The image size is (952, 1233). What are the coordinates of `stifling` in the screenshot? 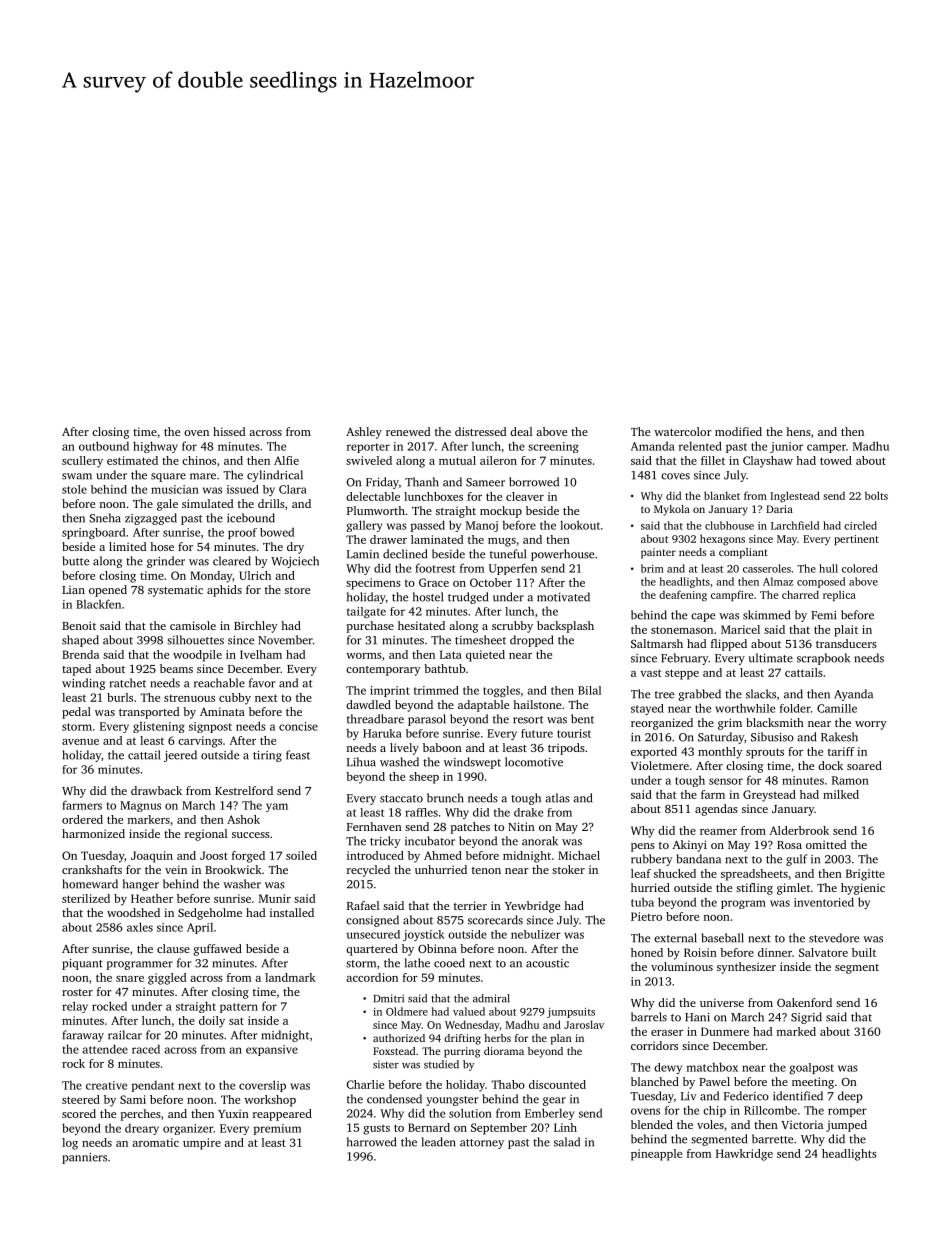 It's located at (754, 889).
